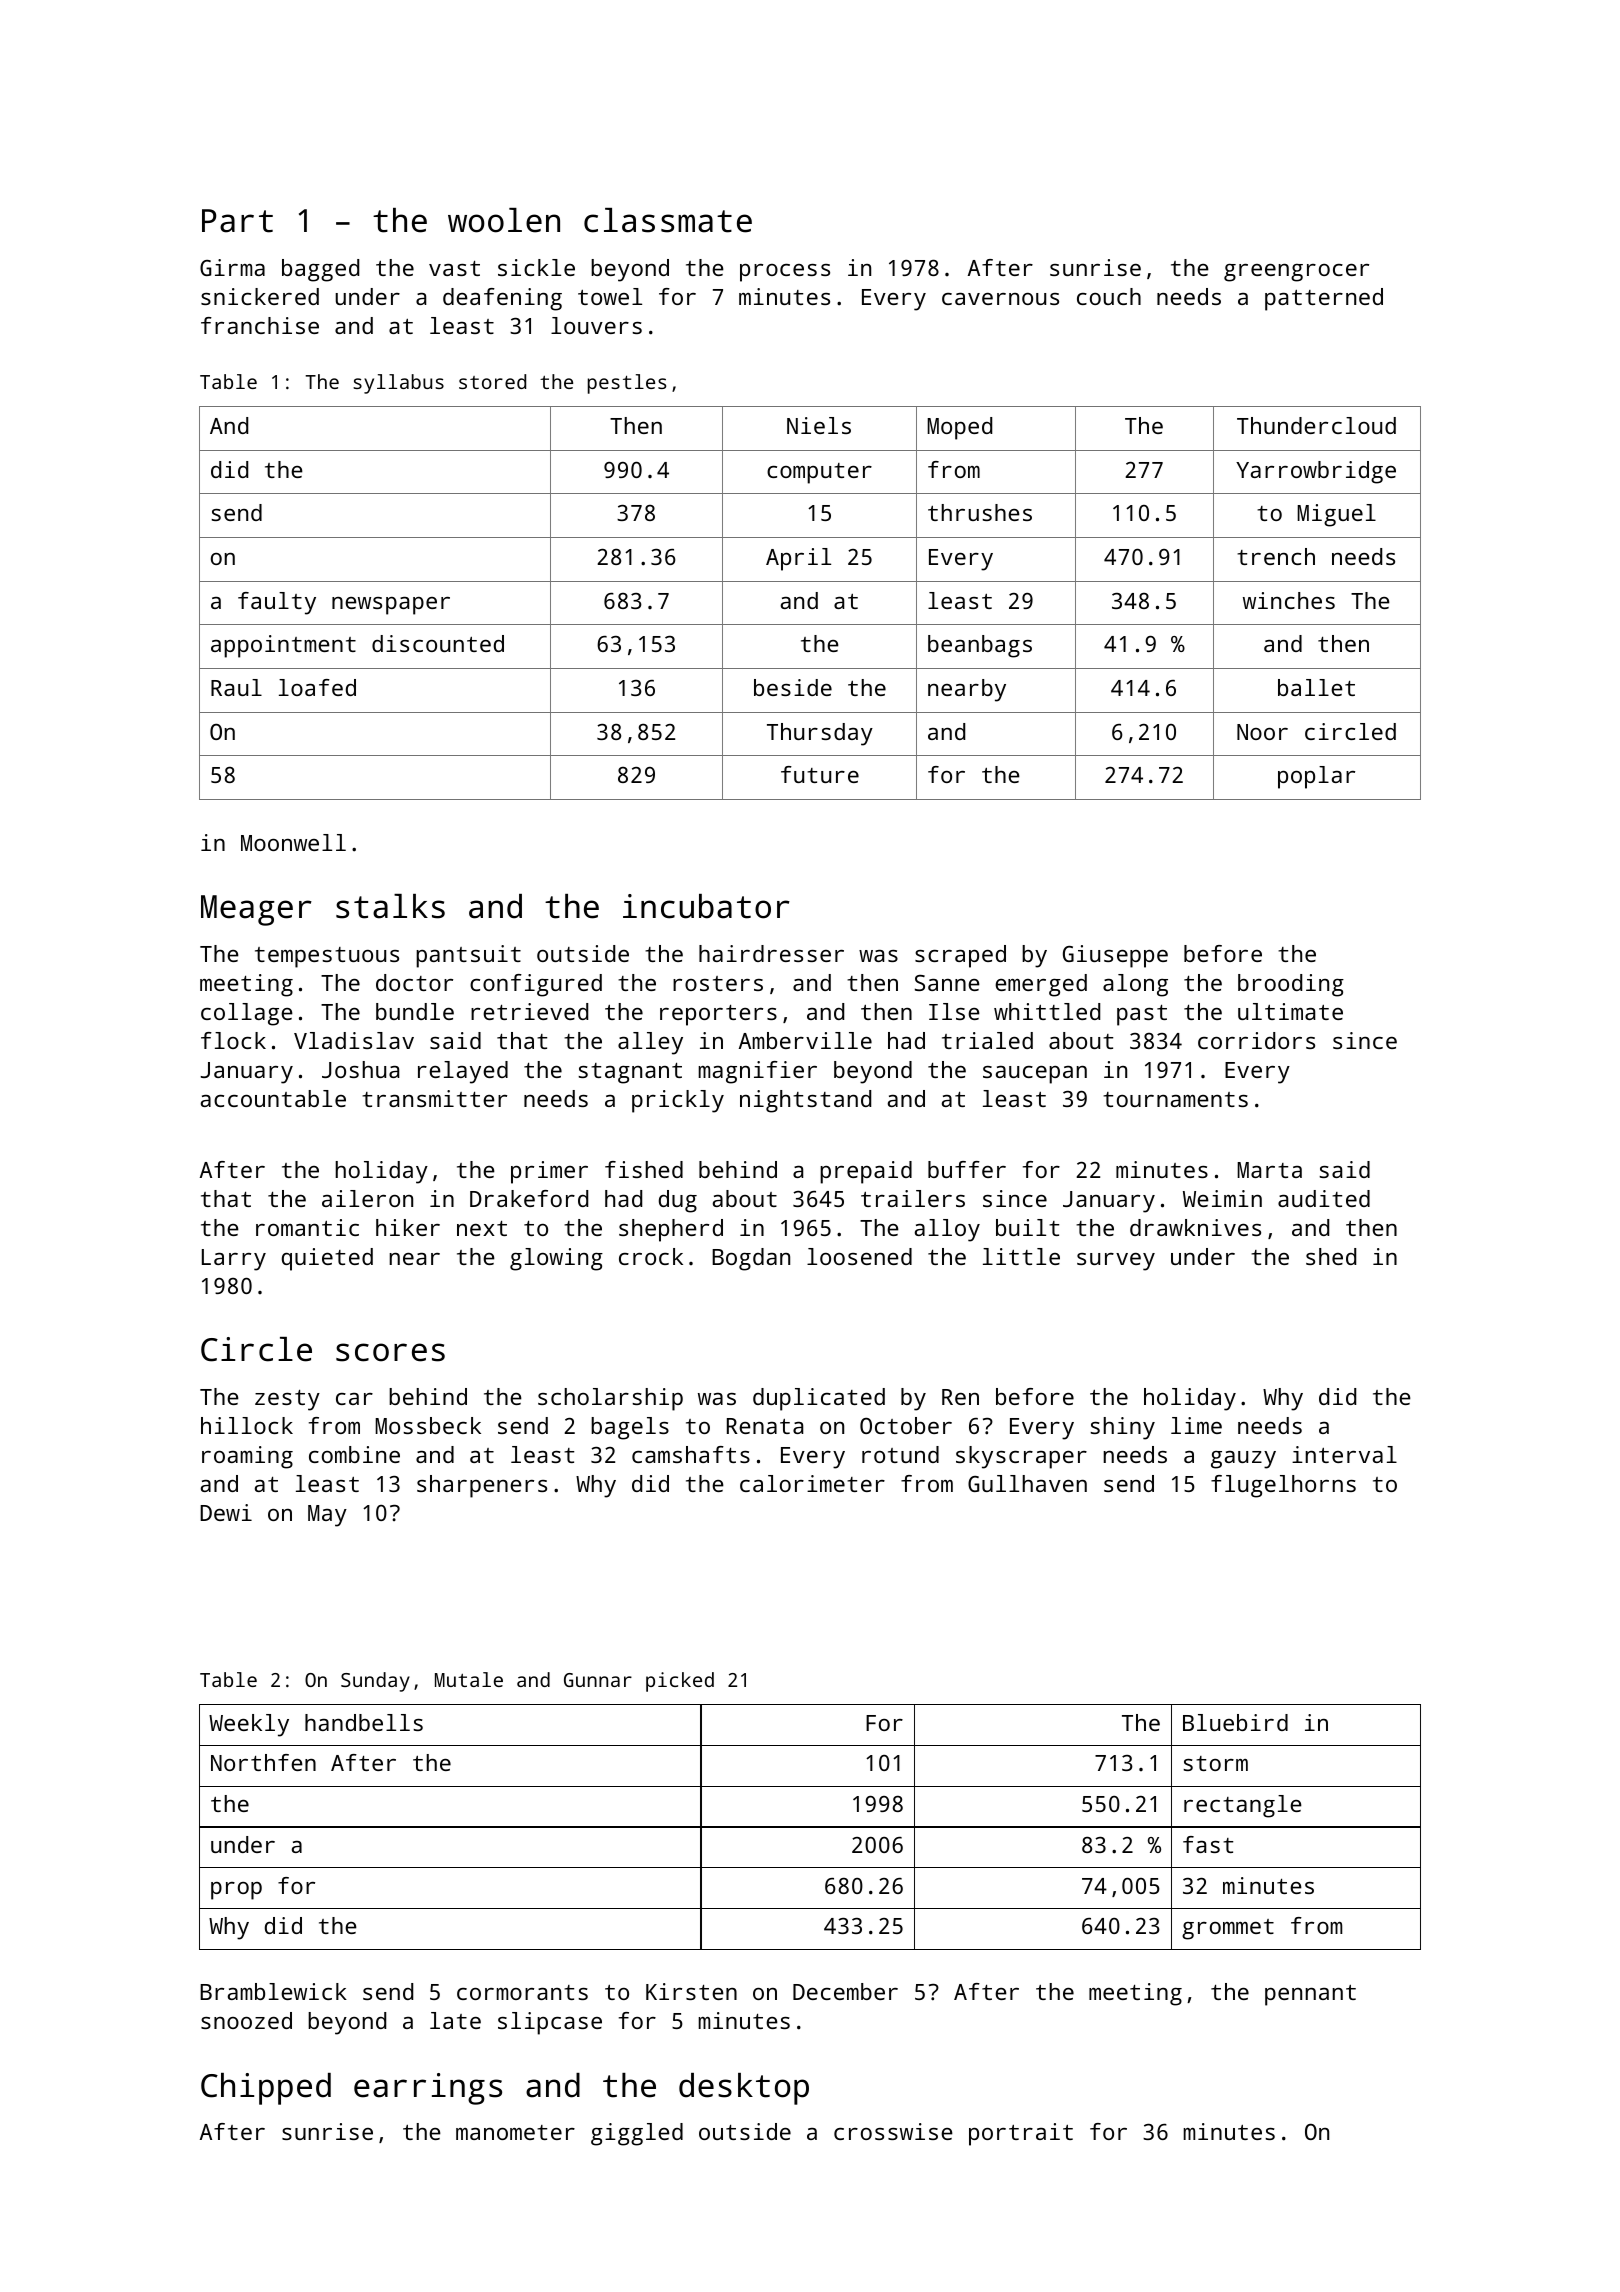 The image size is (1620, 2292). I want to click on scraped, so click(960, 956).
